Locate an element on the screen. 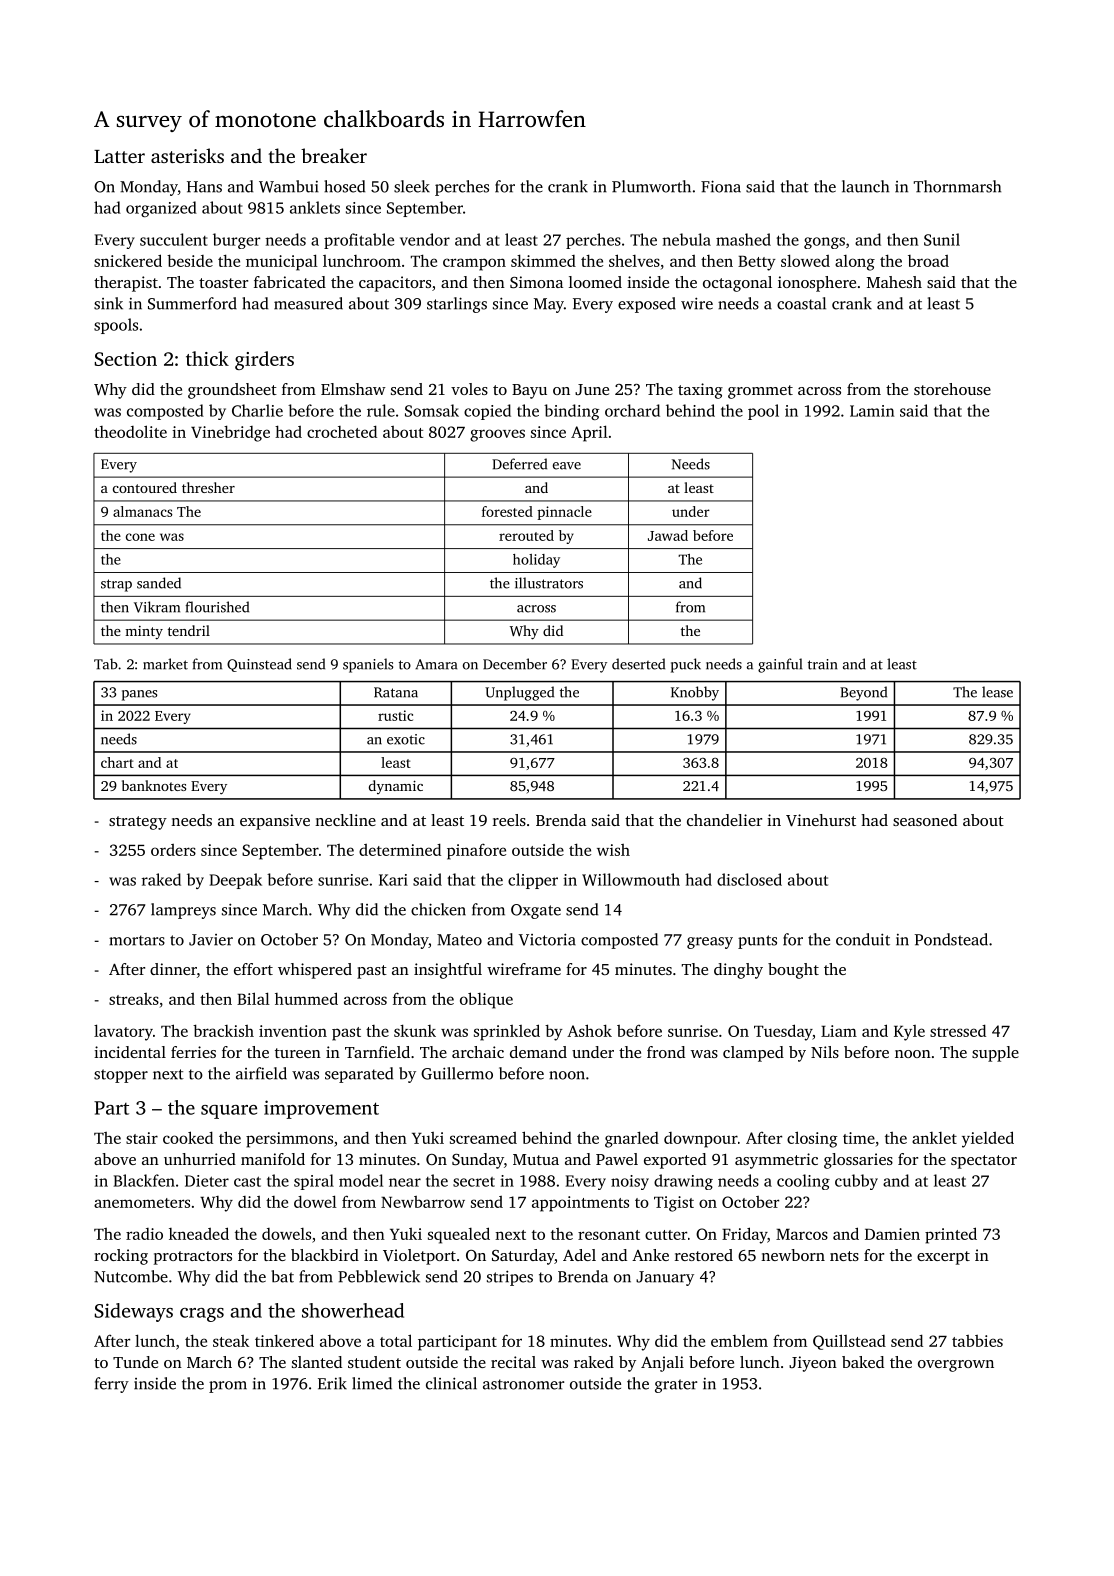  Plumworth is located at coordinates (651, 186).
